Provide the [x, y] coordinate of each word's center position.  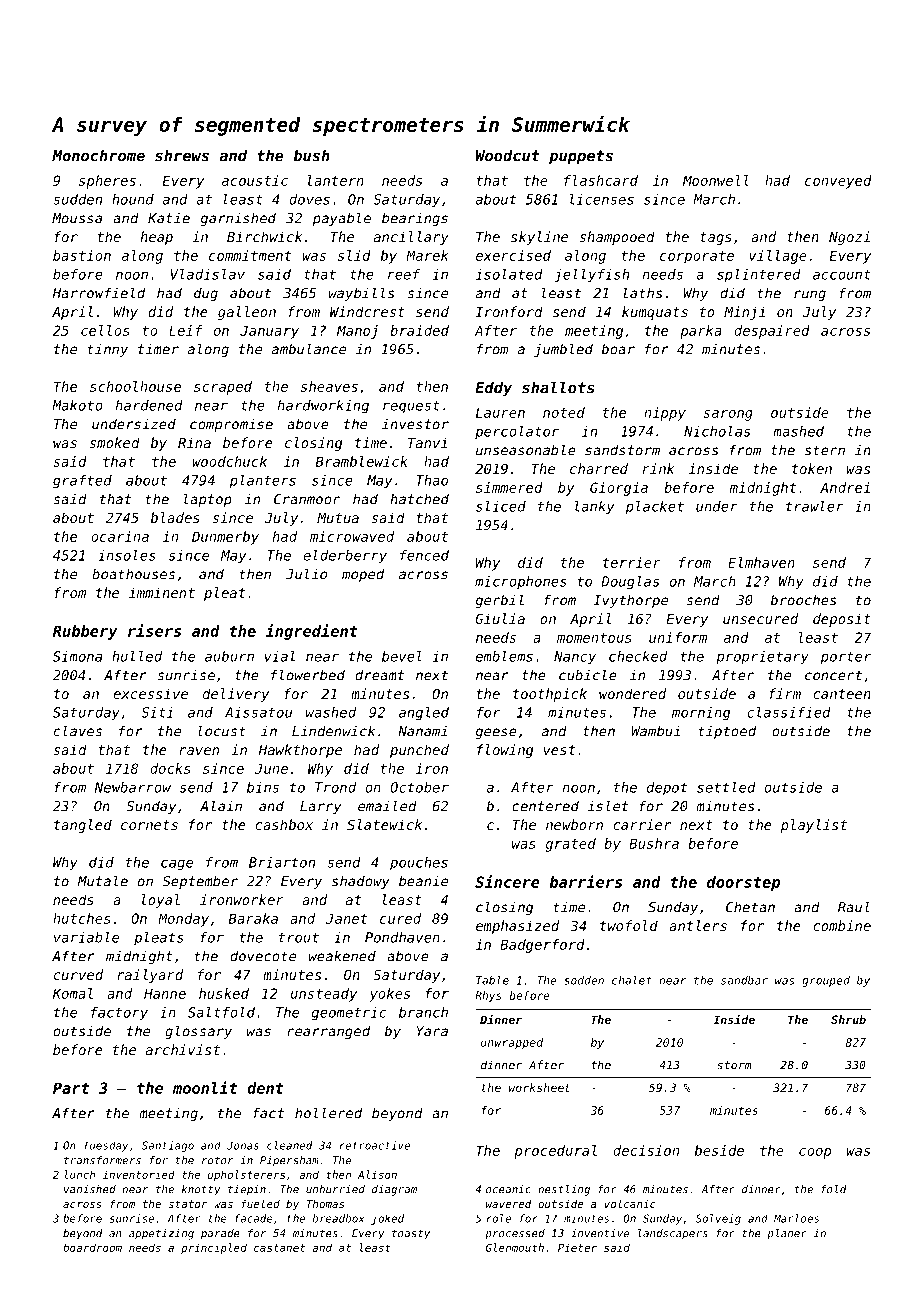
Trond [335, 787]
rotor [218, 1160]
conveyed [838, 182]
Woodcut [507, 155]
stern [825, 450]
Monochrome [98, 155]
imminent [162, 592]
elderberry [345, 556]
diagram [394, 1190]
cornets [149, 825]
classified [789, 712]
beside [719, 1150]
